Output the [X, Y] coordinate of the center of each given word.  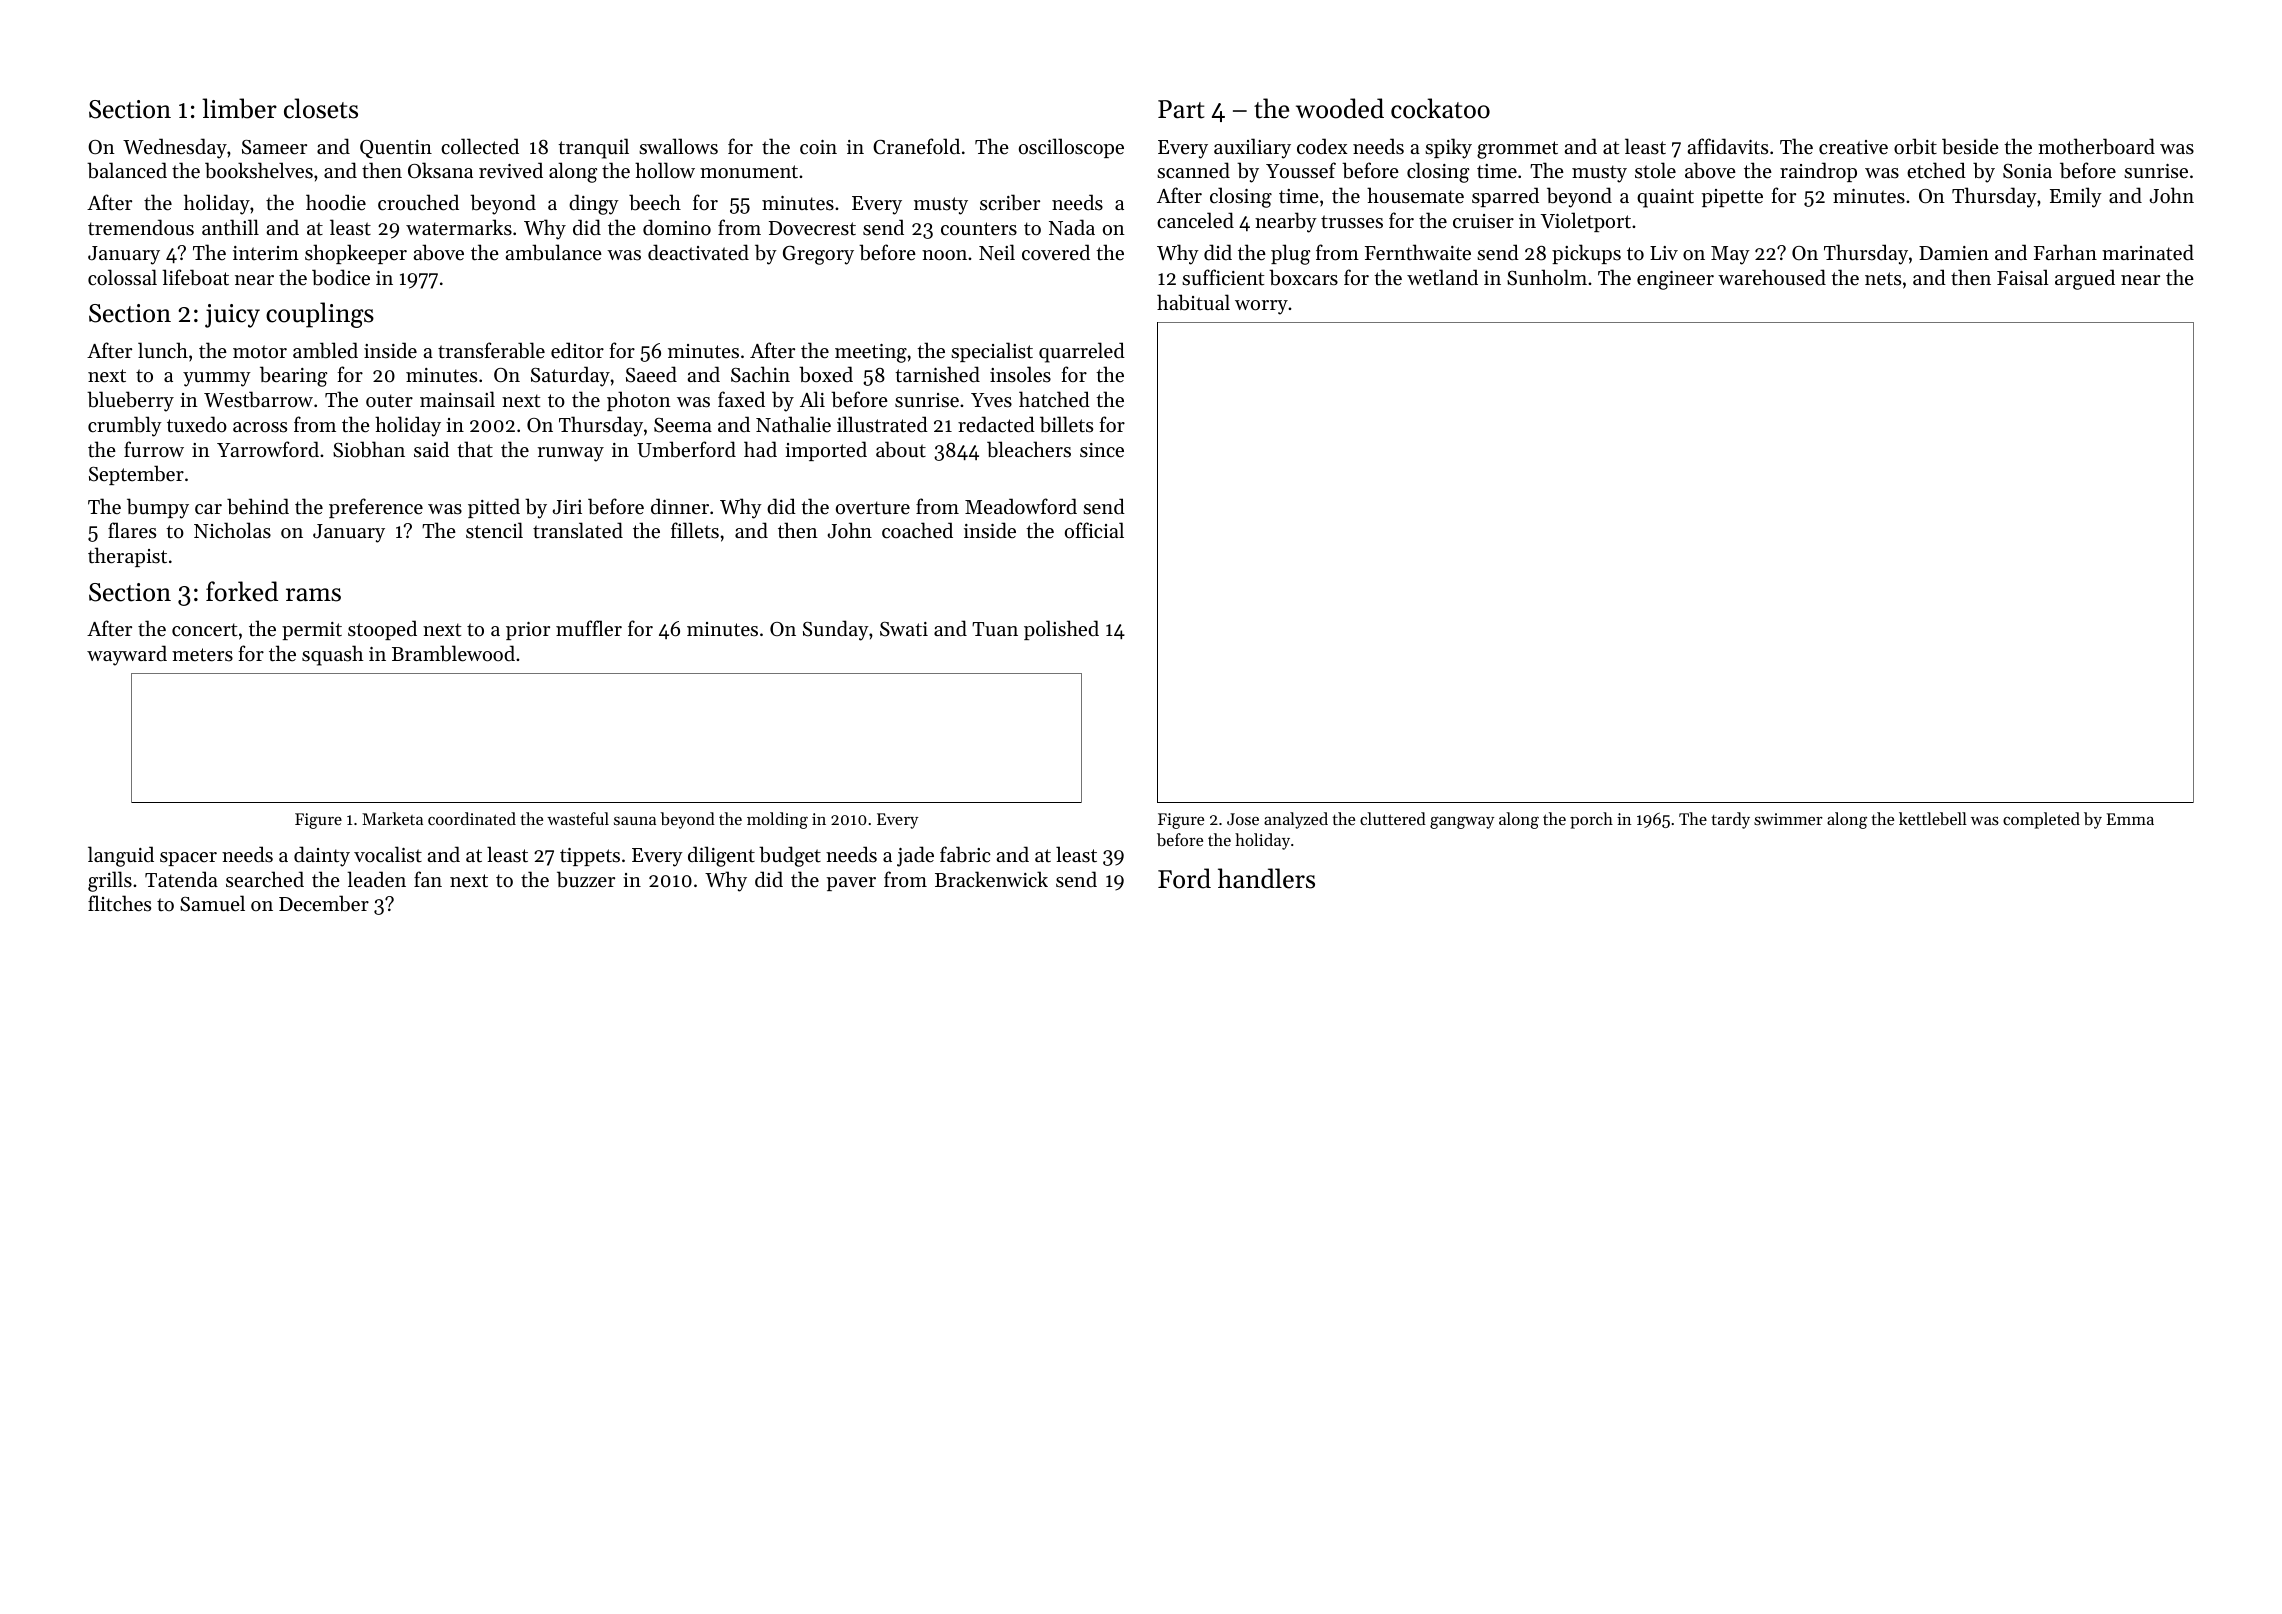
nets [1883, 279]
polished [1061, 630]
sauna [635, 821]
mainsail [457, 399]
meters [202, 655]
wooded [1340, 108]
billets [1066, 424]
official [1094, 530]
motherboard [2096, 146]
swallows [678, 146]
